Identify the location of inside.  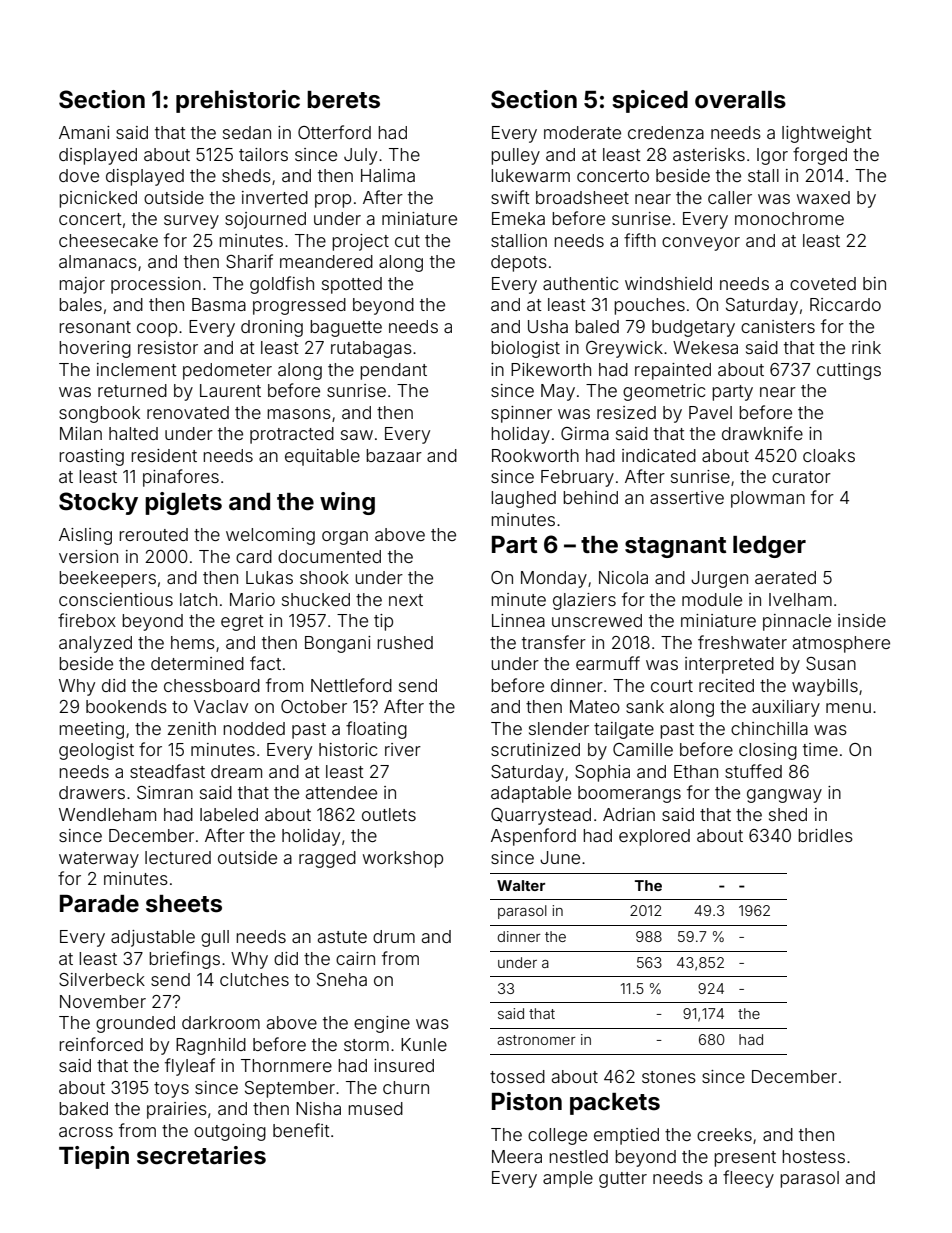
(862, 620).
